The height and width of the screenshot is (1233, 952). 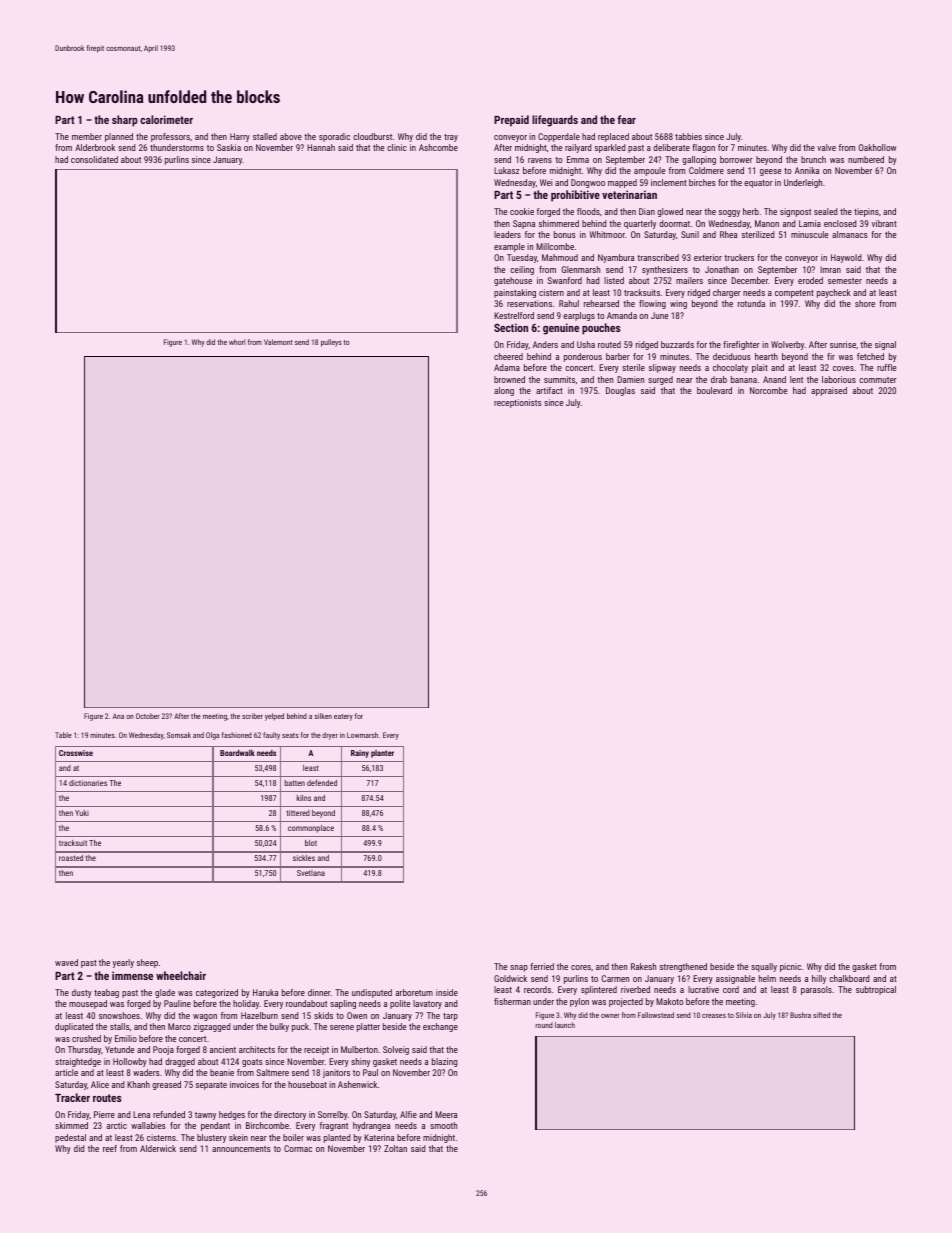 What do you see at coordinates (565, 1025) in the screenshot?
I see `launch` at bounding box center [565, 1025].
